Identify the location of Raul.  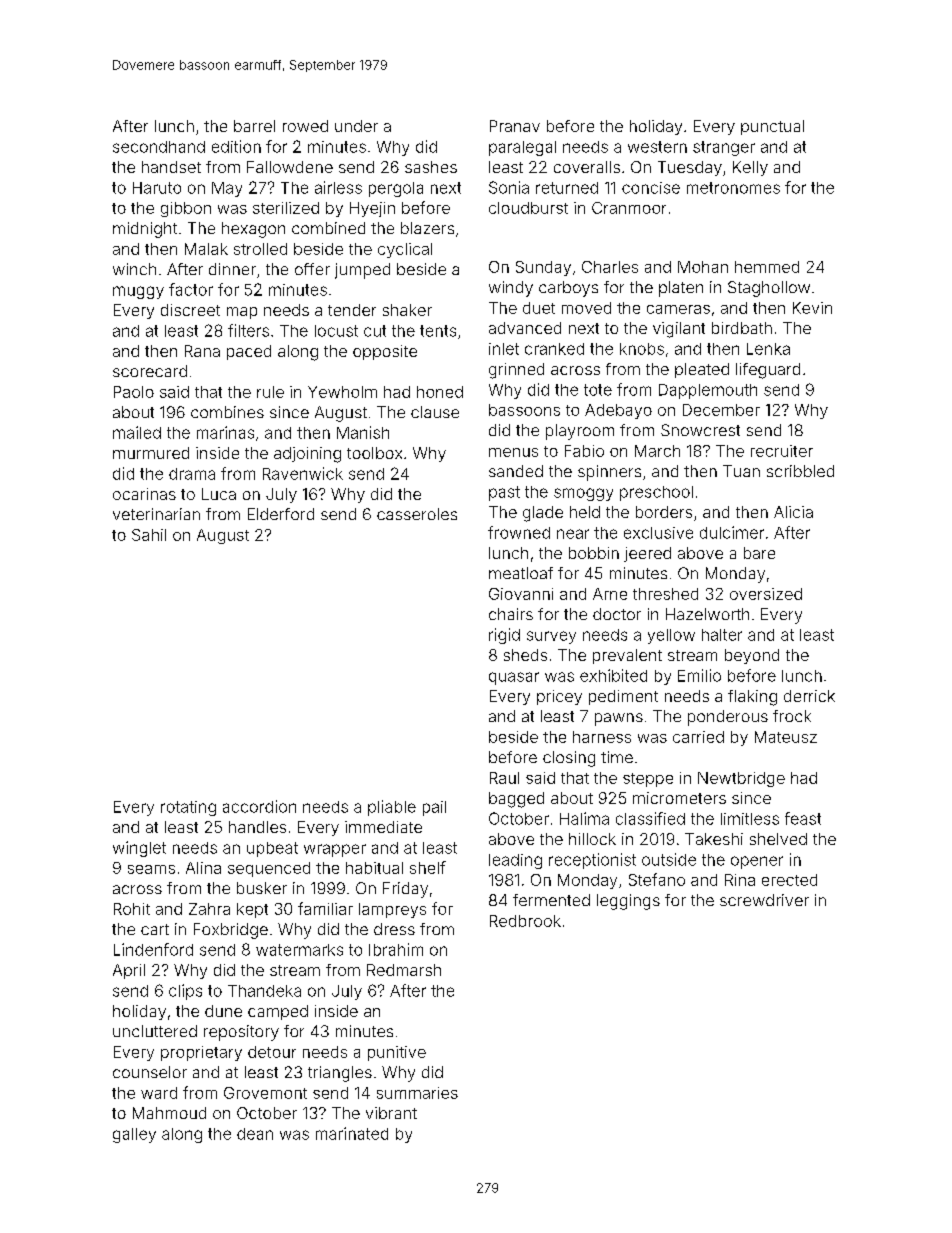
(504, 778).
